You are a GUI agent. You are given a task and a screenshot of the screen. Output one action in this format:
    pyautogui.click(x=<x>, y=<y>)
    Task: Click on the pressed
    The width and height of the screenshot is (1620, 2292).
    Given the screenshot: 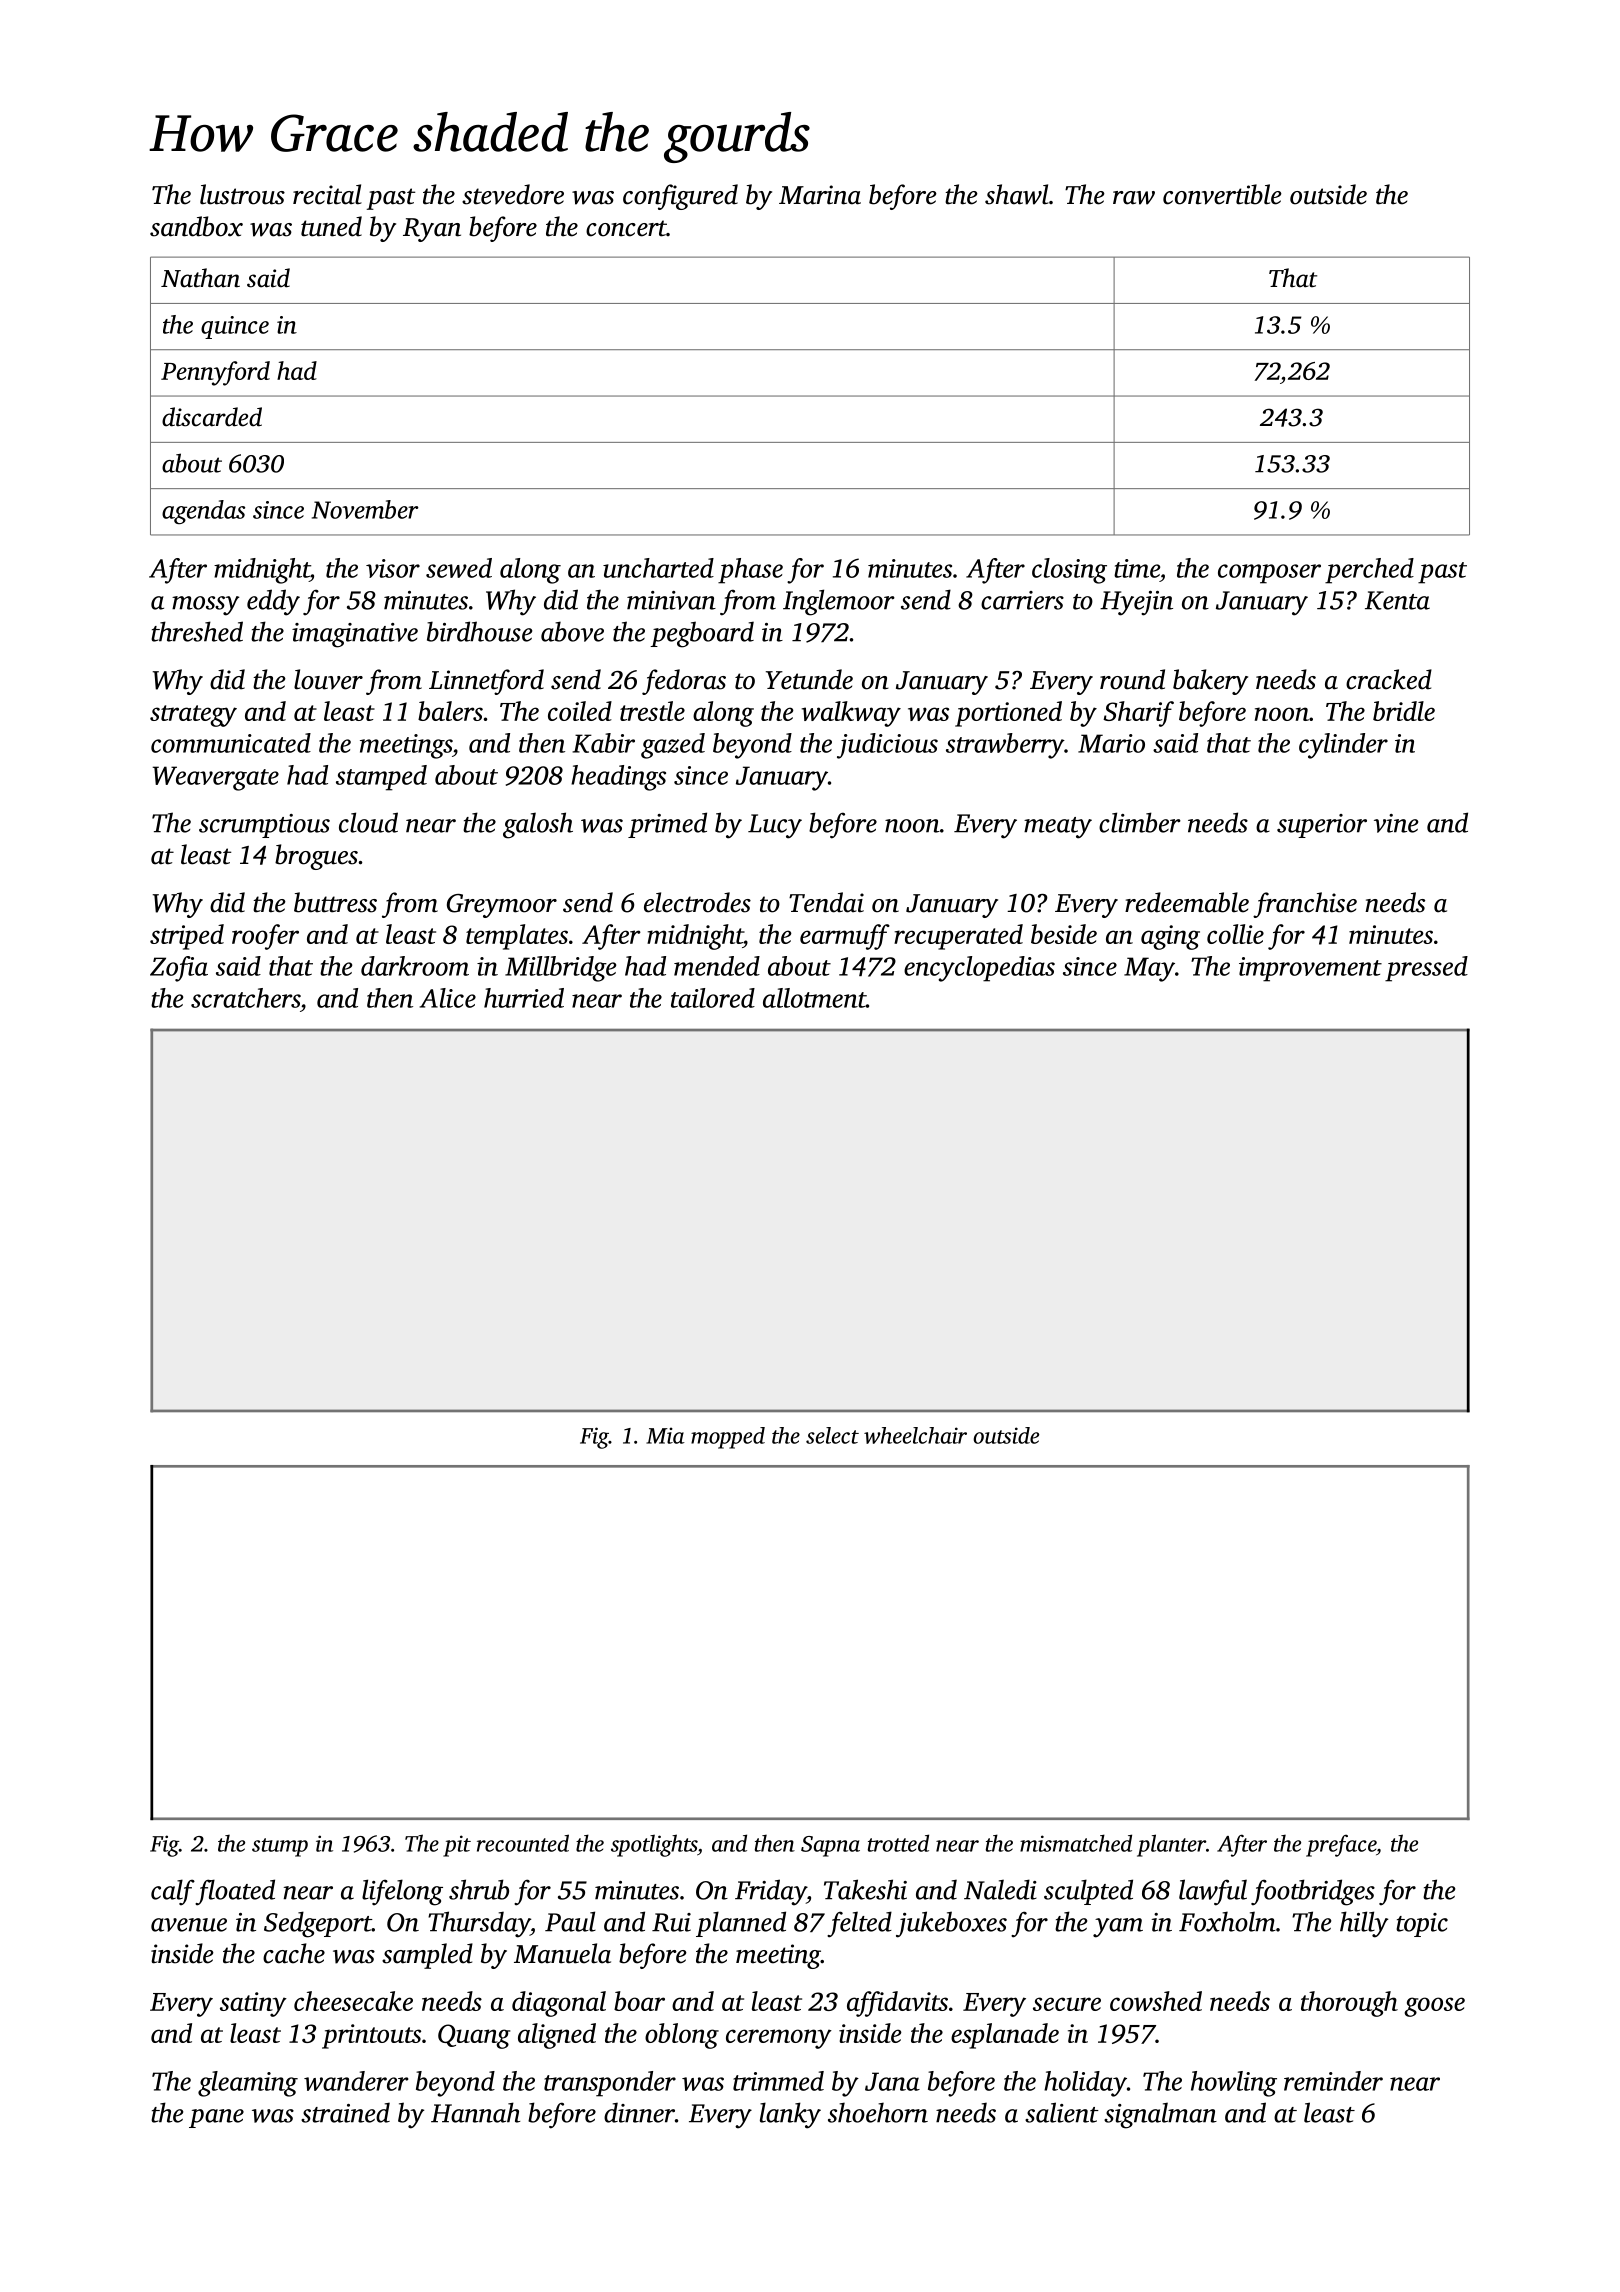 What is the action you would take?
    pyautogui.click(x=1426, y=969)
